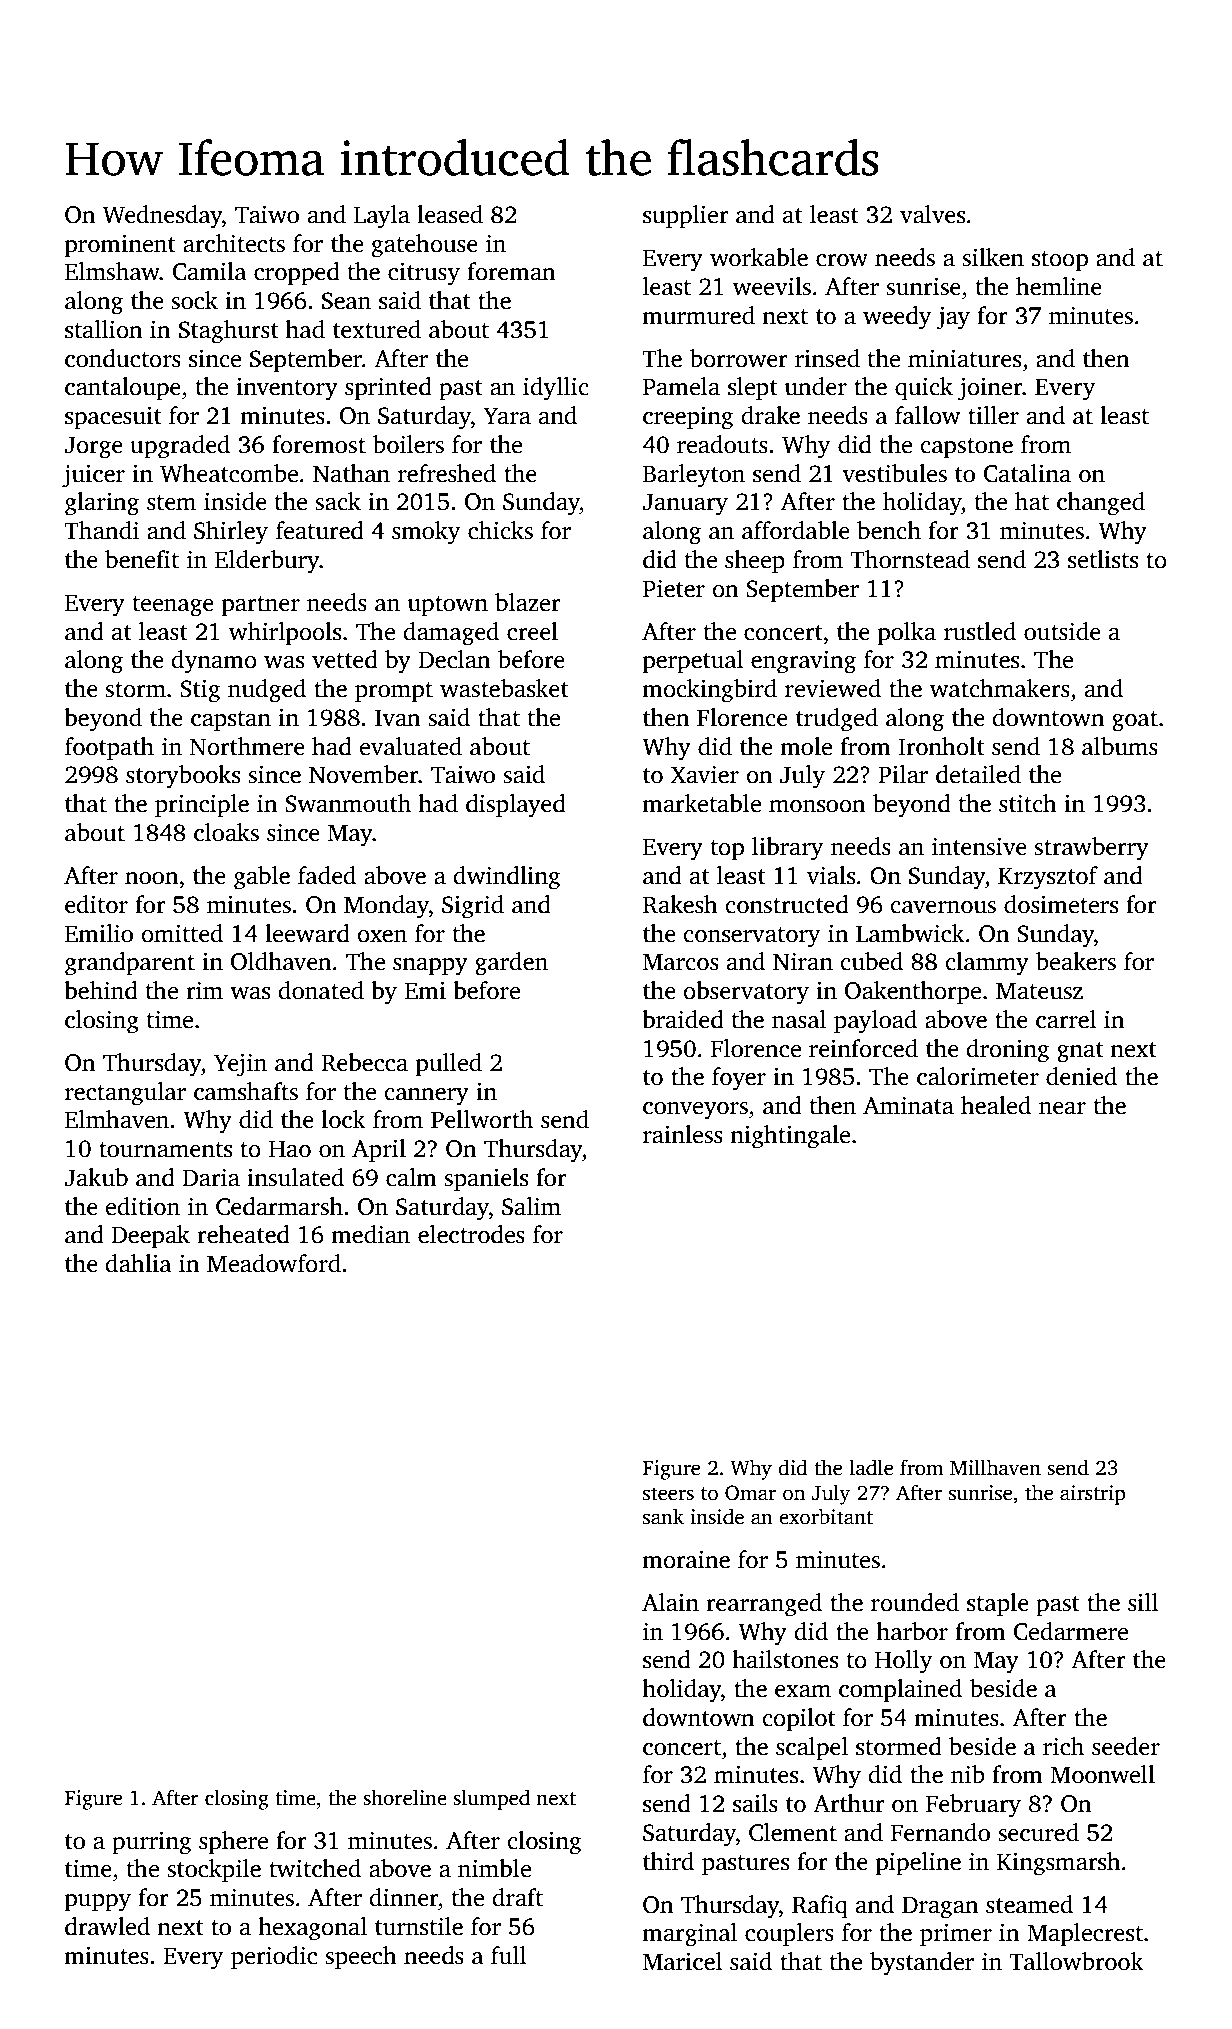 The height and width of the screenshot is (2029, 1232). Describe the element at coordinates (932, 214) in the screenshot. I see `valves` at that location.
